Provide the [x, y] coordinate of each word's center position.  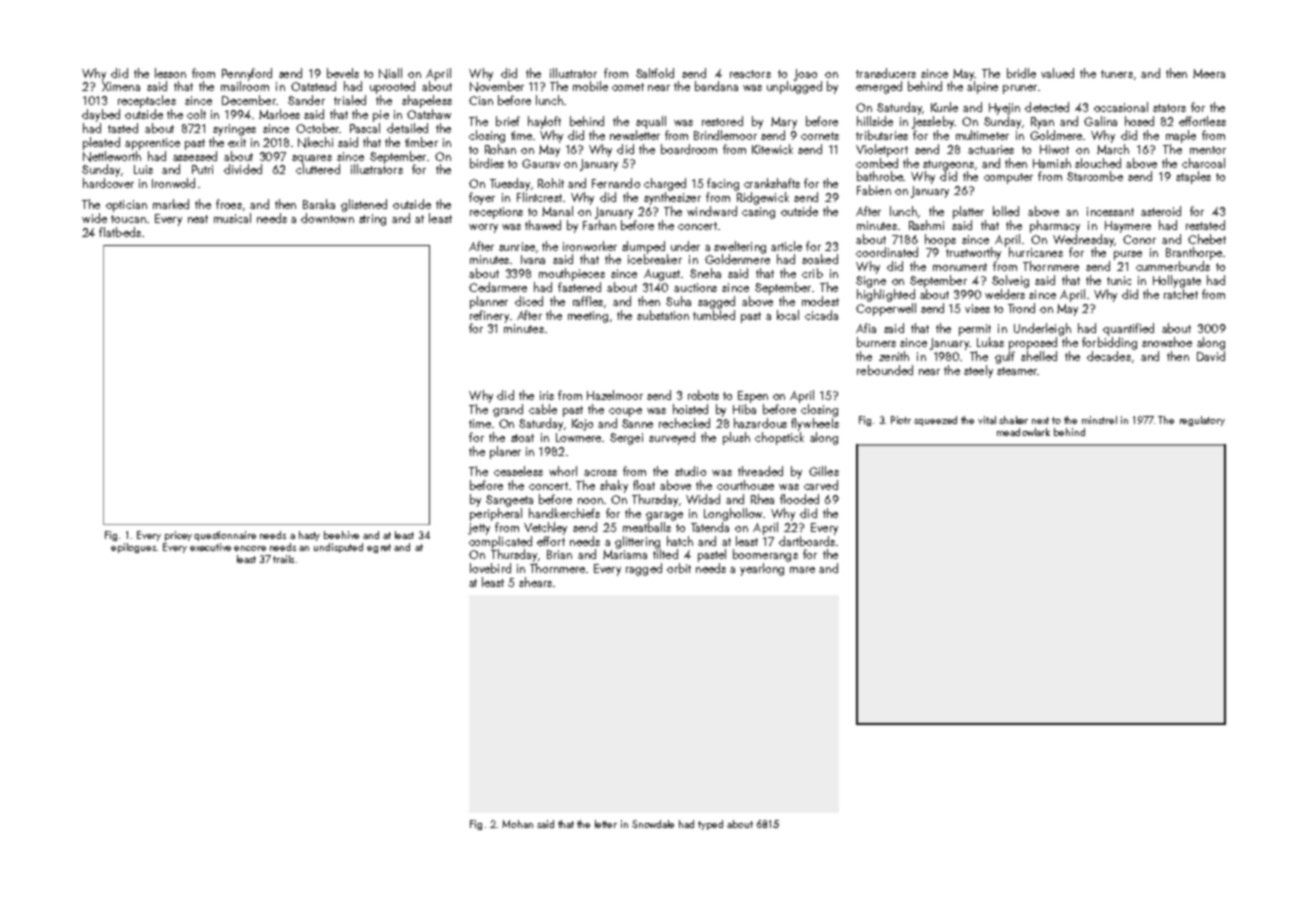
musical [232, 218]
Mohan [517, 824]
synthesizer [672, 198]
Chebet [1207, 239]
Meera [1209, 73]
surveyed [672, 438]
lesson [170, 73]
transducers [886, 73]
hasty [309, 536]
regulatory [1202, 421]
